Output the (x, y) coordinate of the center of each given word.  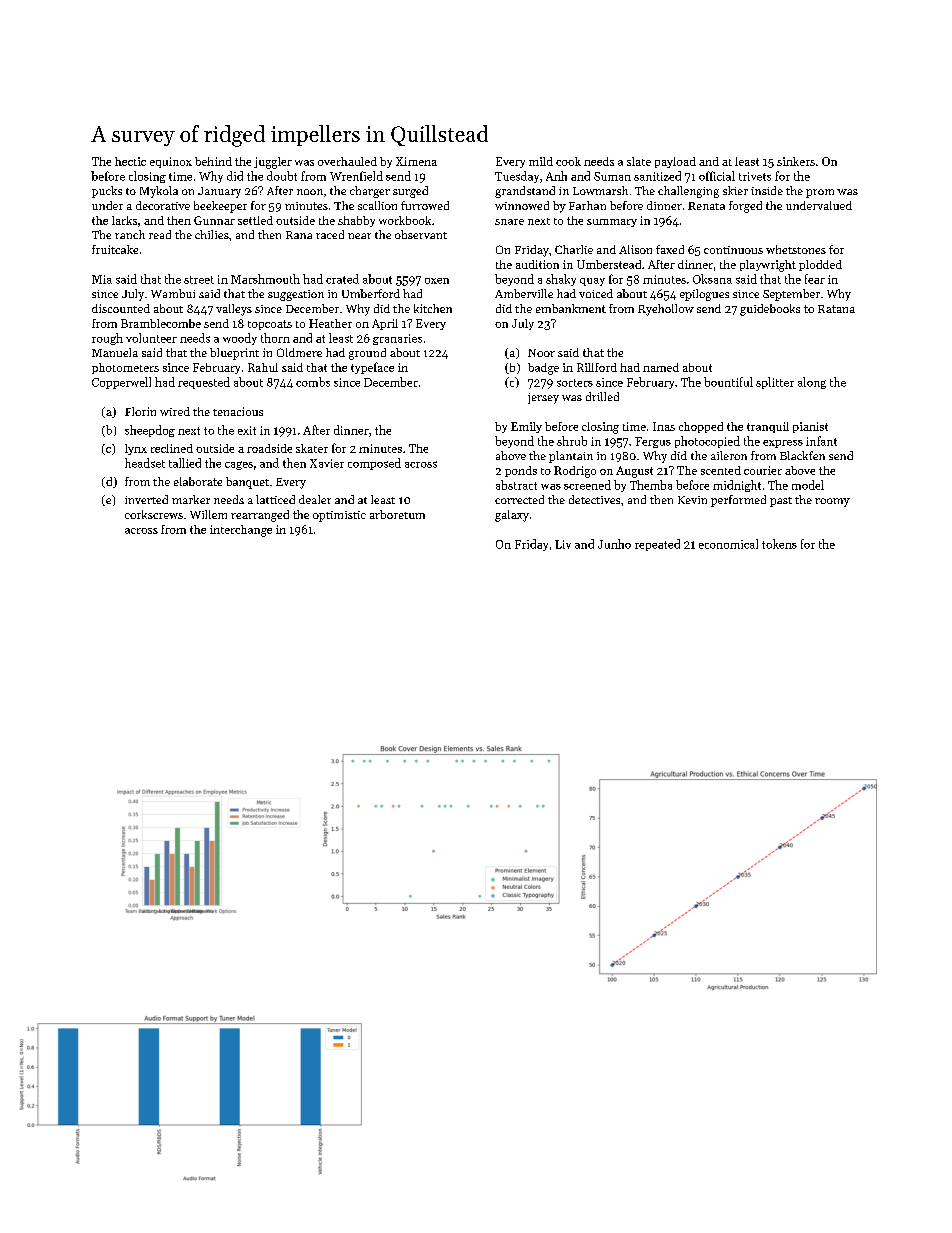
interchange (241, 531)
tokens (779, 544)
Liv (563, 544)
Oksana (712, 279)
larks (124, 220)
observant (421, 234)
